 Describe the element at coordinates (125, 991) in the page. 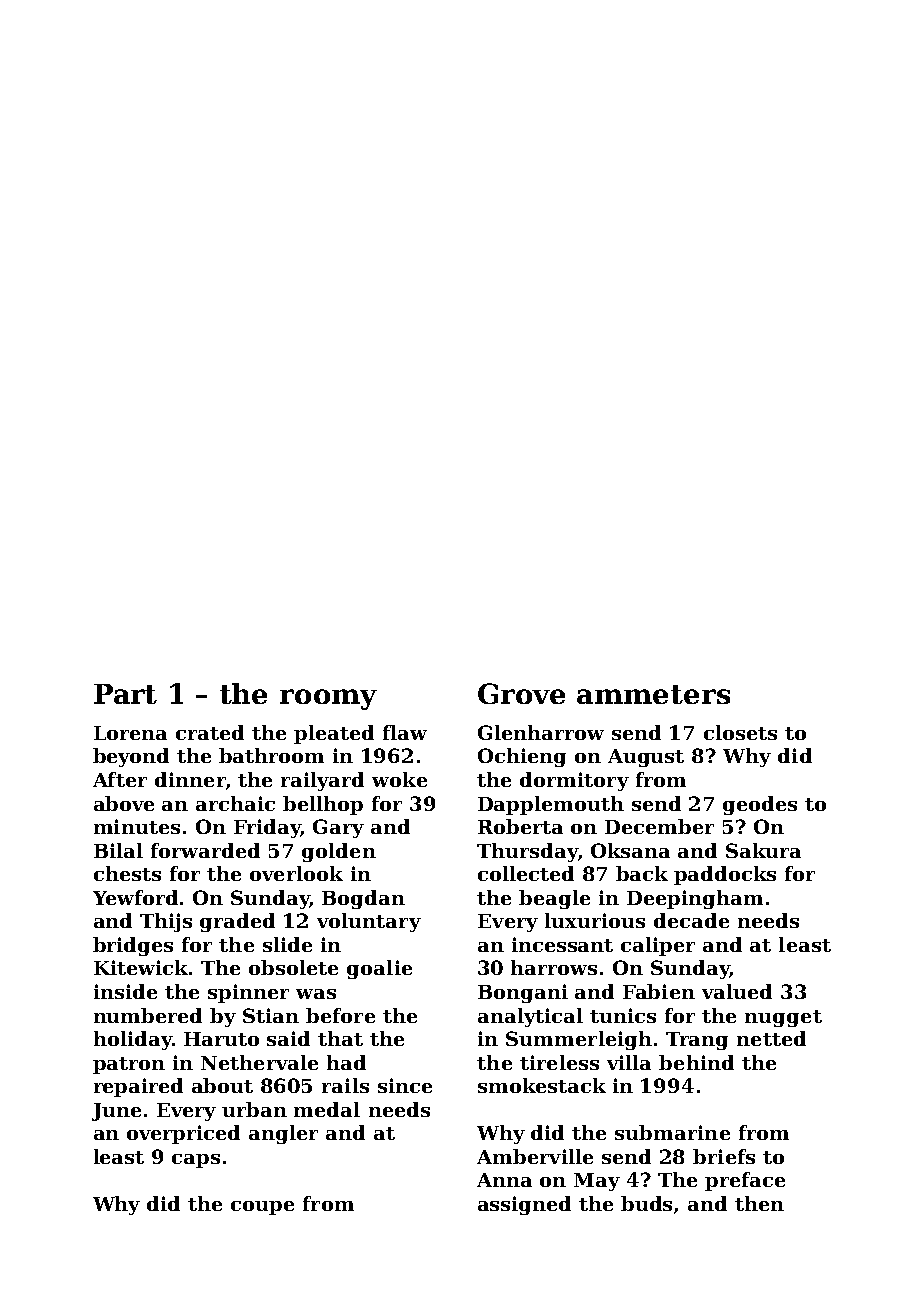

I see `inside` at that location.
